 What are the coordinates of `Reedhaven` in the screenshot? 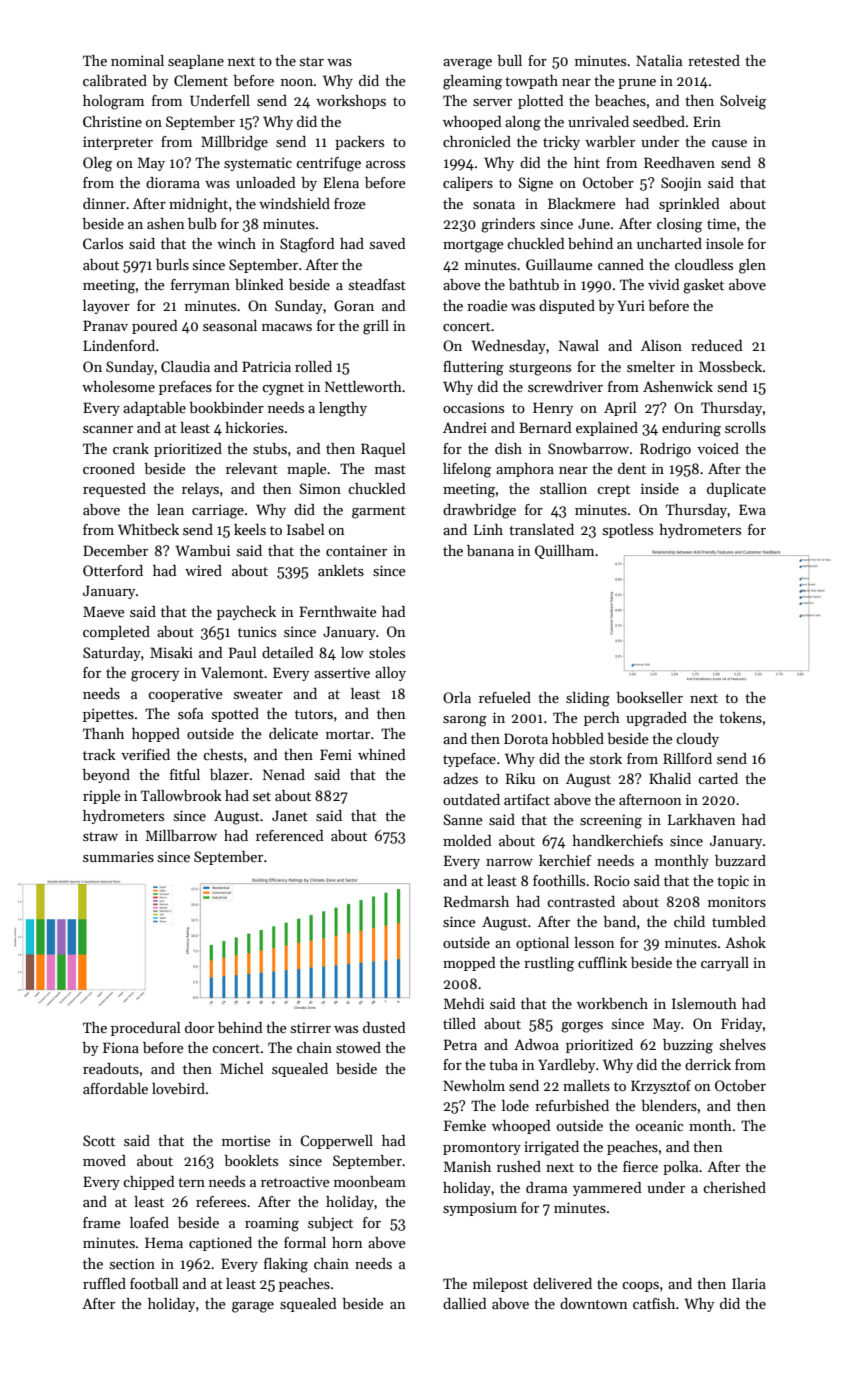 It's located at (679, 162).
